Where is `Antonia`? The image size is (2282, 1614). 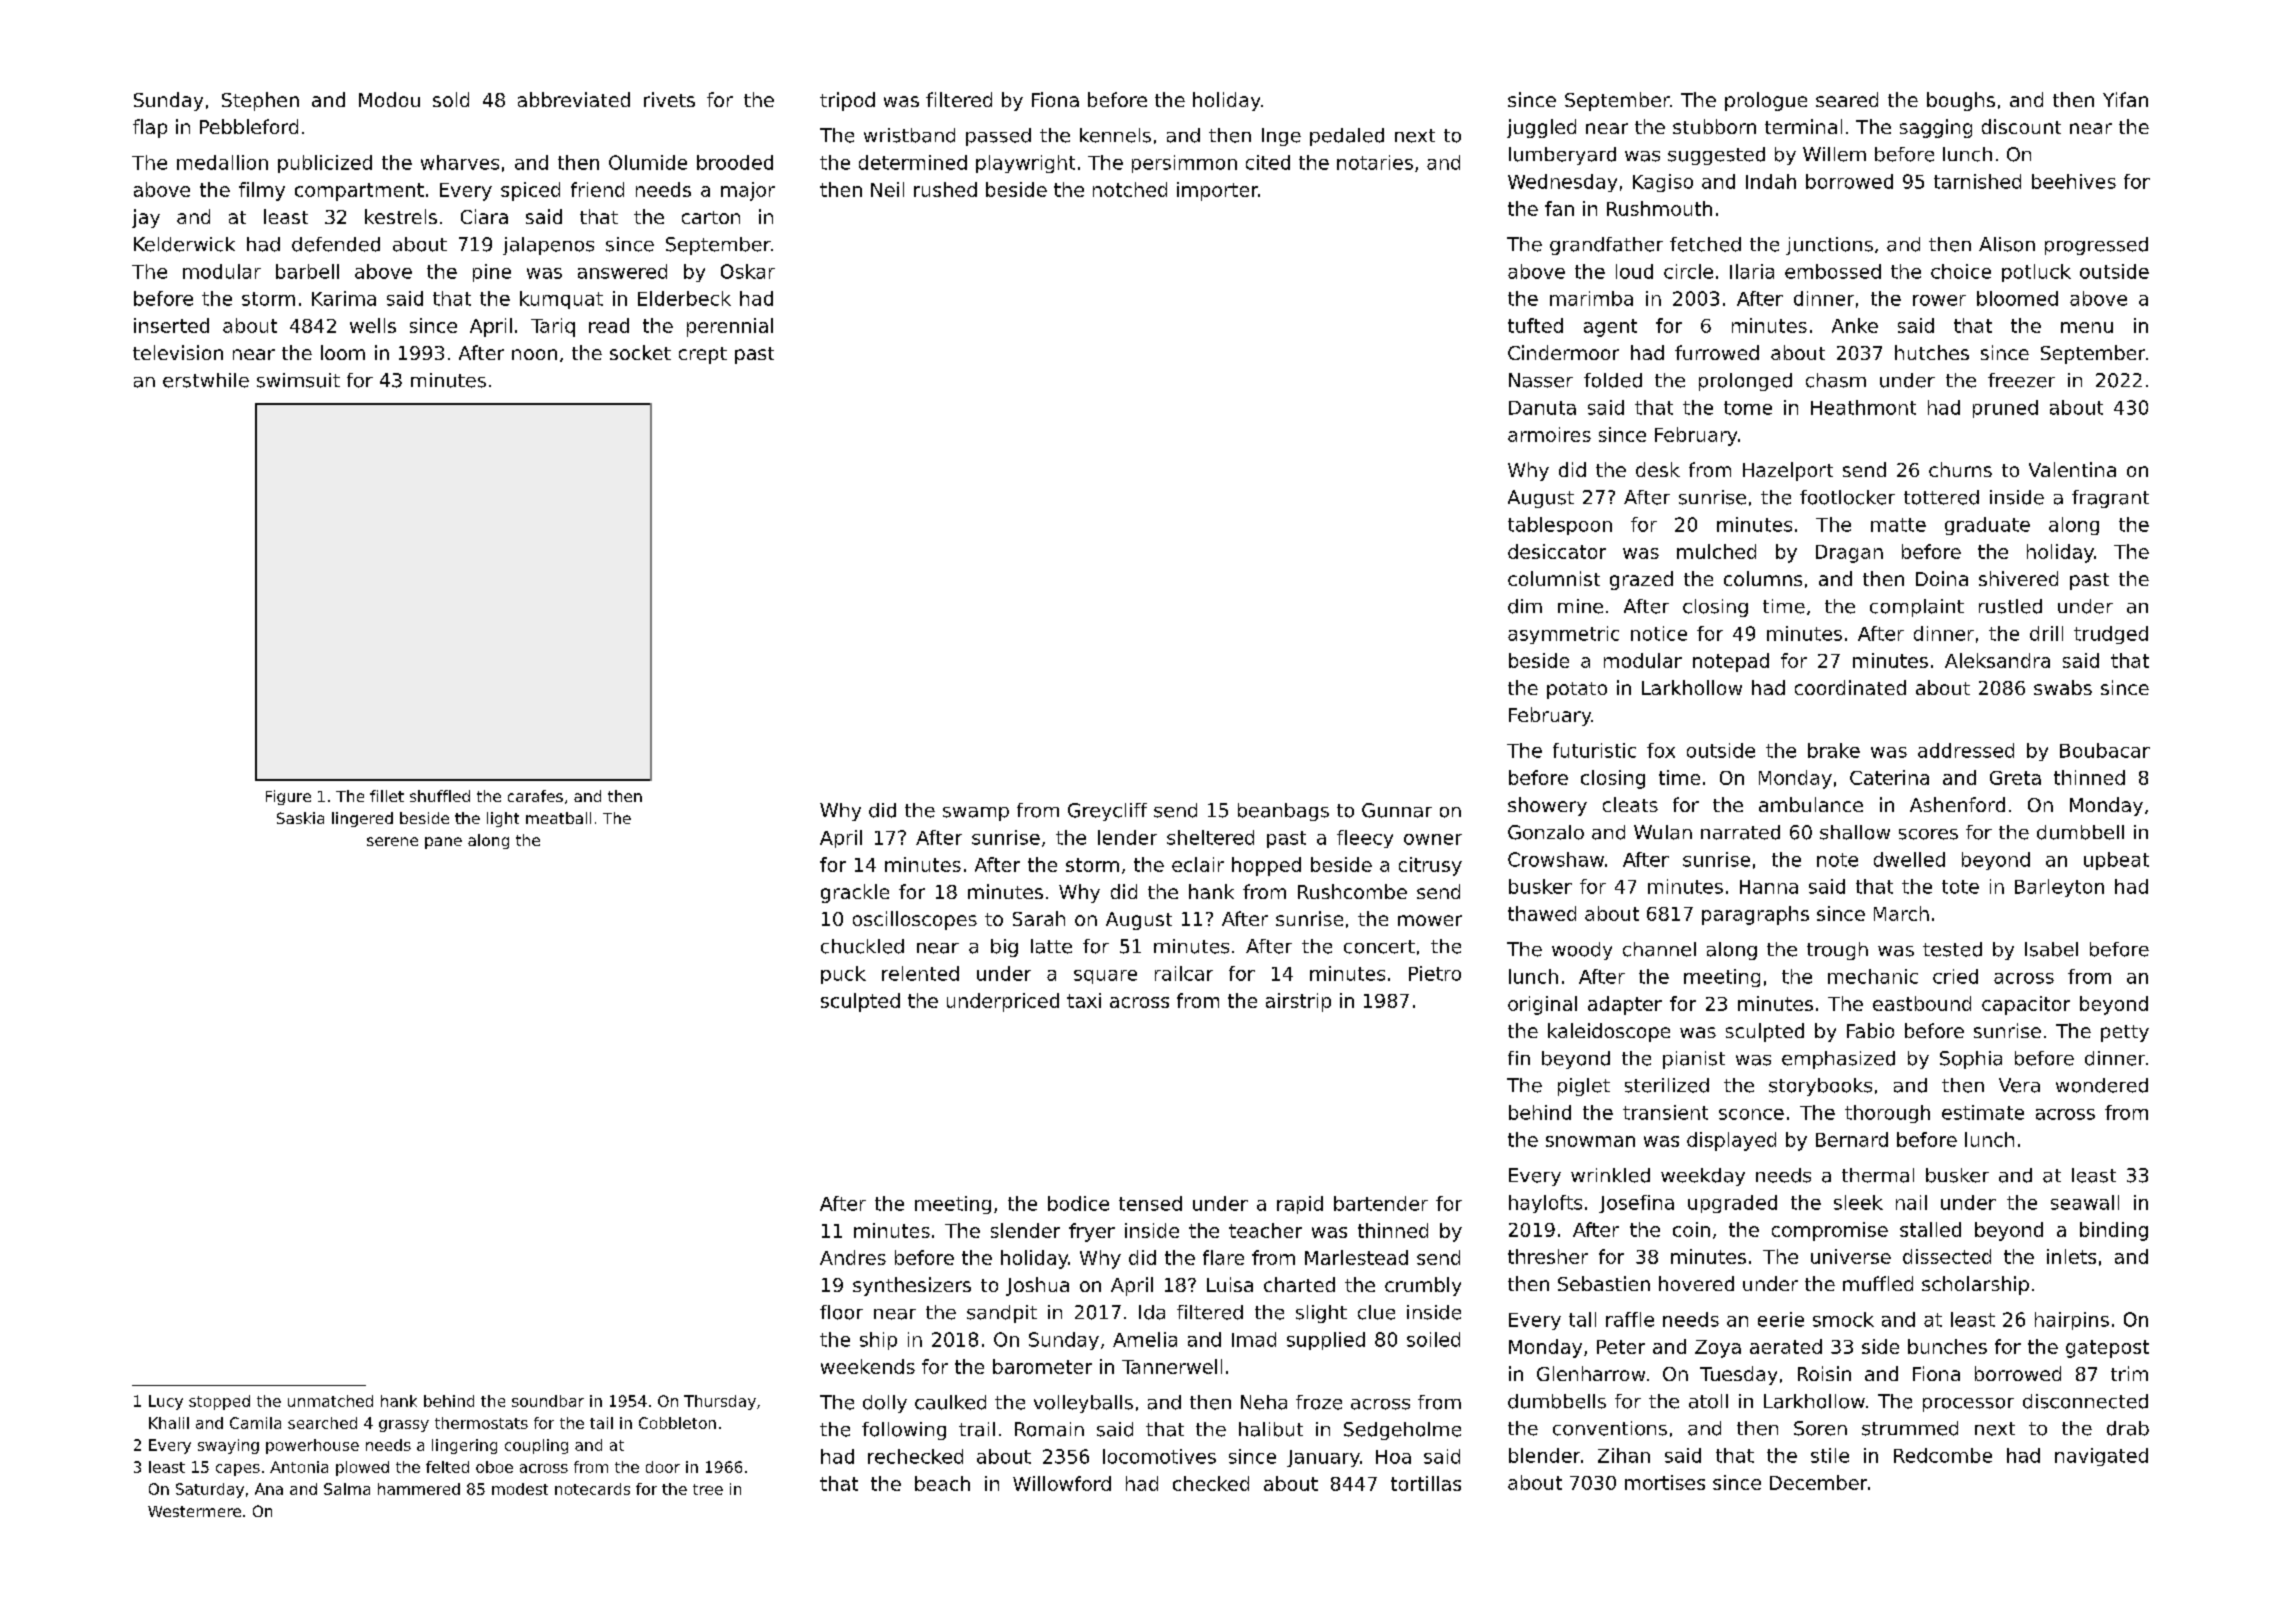
Antonia is located at coordinates (299, 1467).
